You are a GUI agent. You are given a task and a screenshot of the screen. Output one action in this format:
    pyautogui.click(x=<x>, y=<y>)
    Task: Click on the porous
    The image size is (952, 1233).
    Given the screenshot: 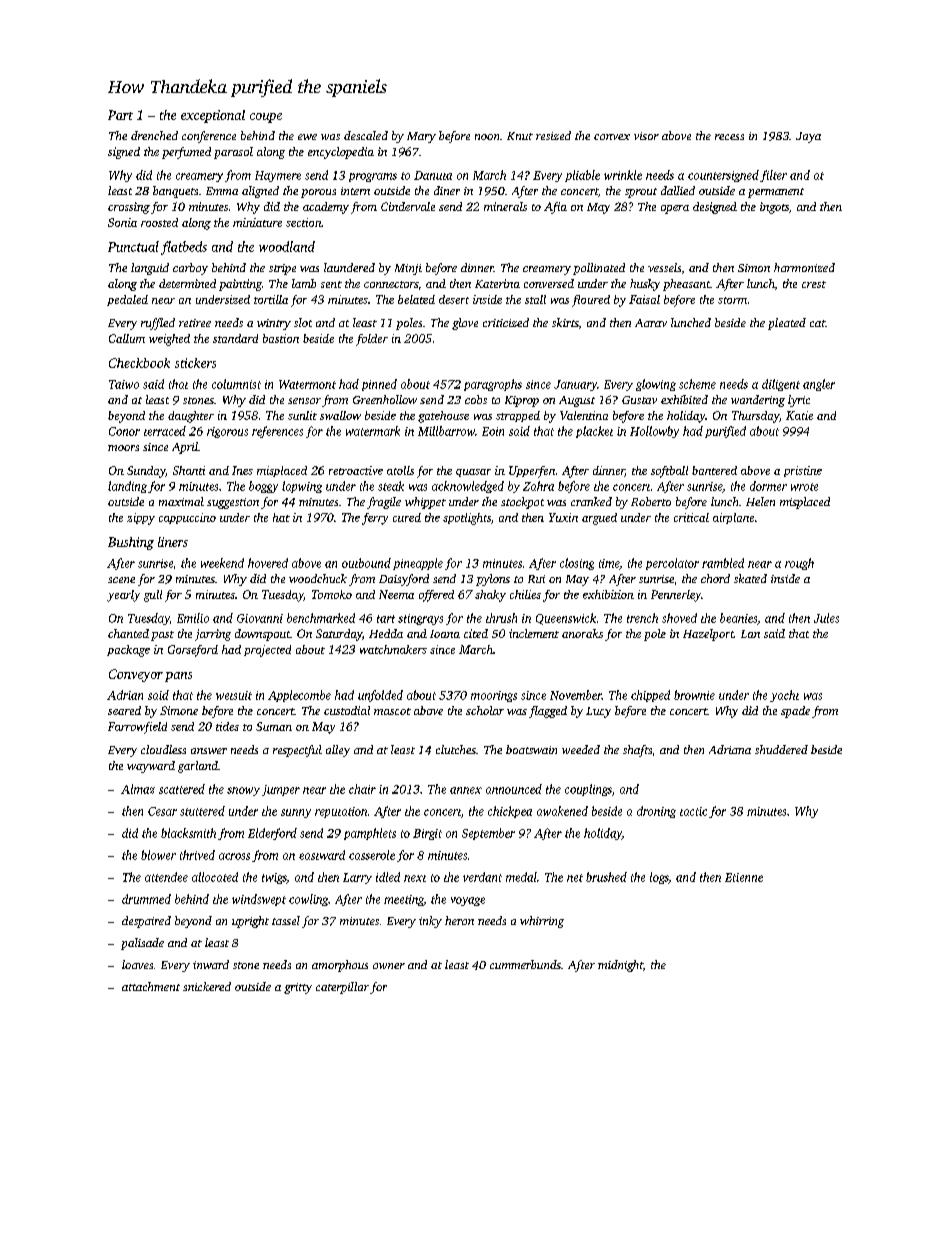 What is the action you would take?
    pyautogui.click(x=318, y=193)
